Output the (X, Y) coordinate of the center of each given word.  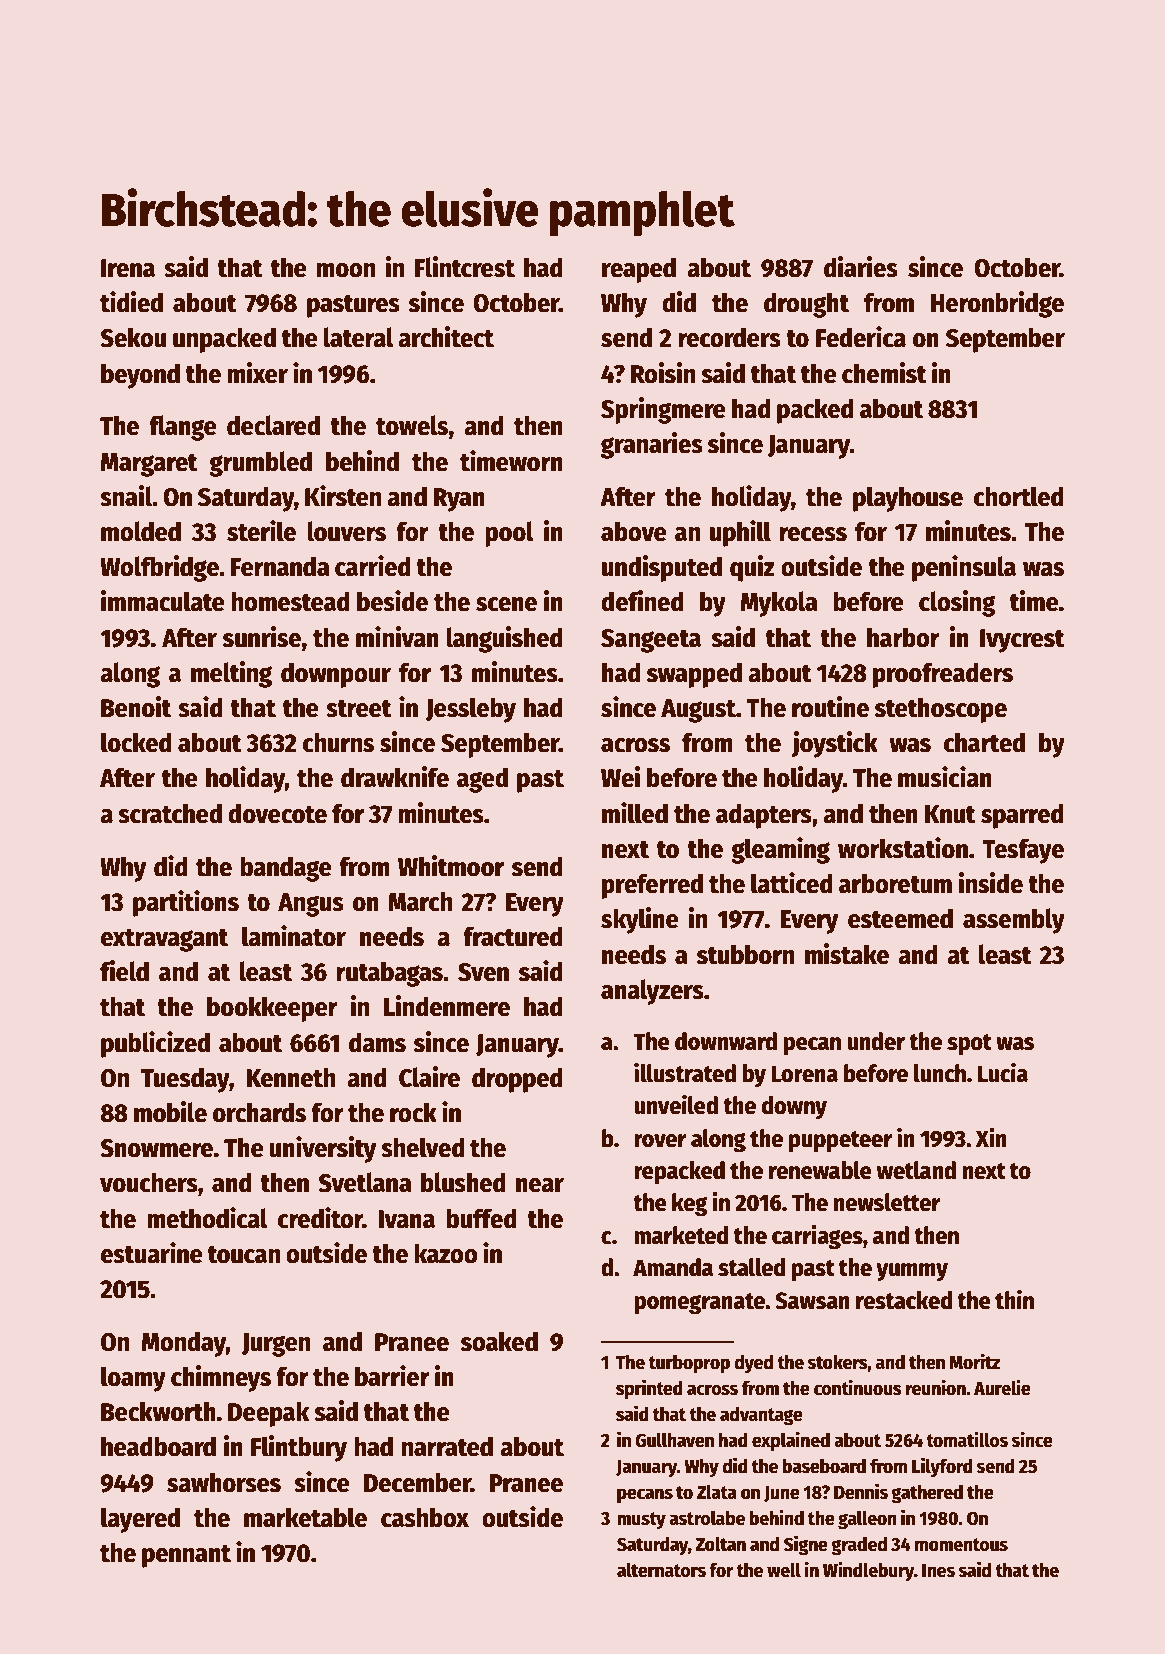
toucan (244, 1255)
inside (990, 883)
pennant (186, 1556)
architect (446, 337)
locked (136, 742)
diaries (861, 267)
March (420, 901)
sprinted (649, 1389)
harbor (903, 637)
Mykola (779, 604)
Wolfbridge (159, 568)
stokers (837, 1362)
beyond (140, 376)
